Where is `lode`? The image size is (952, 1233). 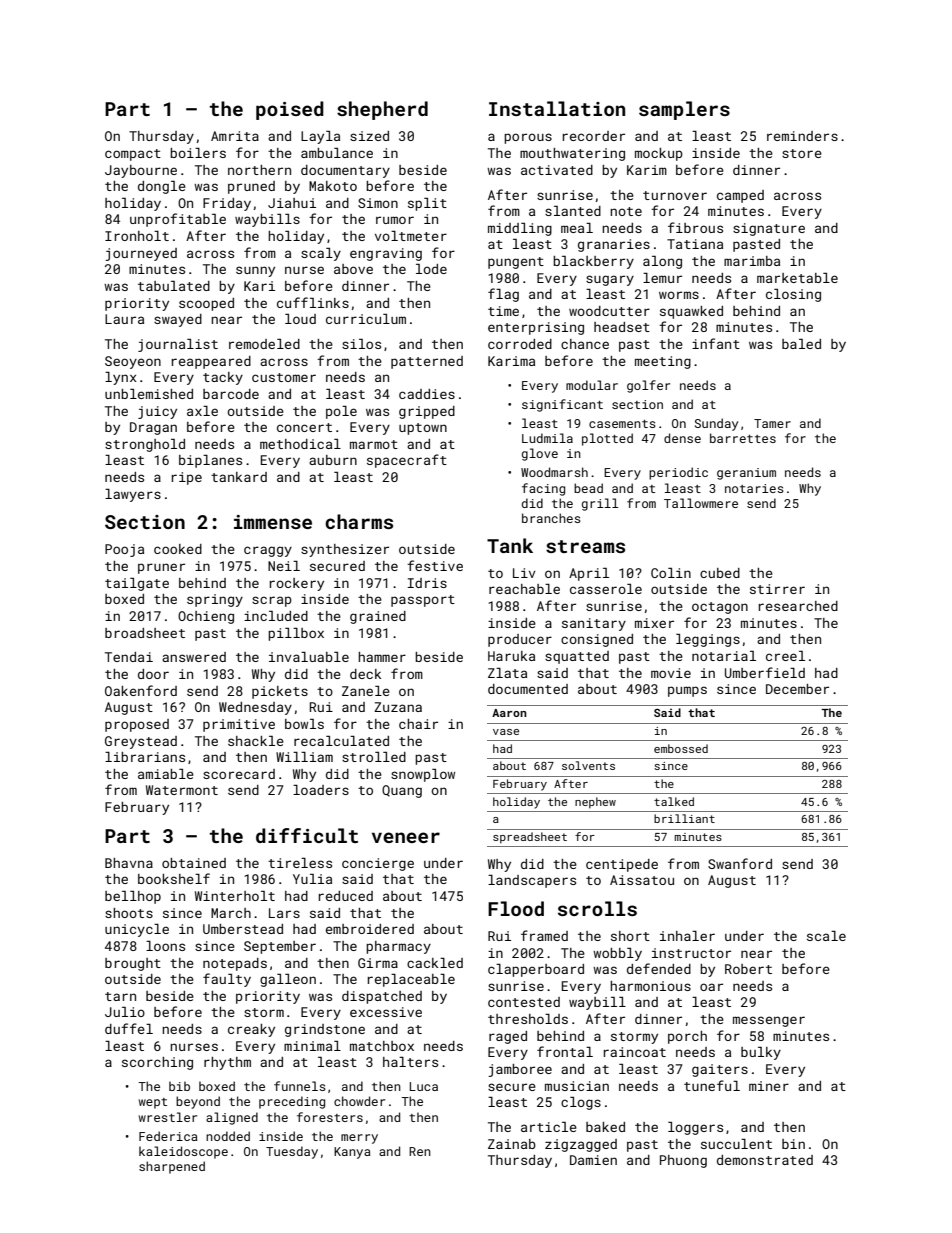 lode is located at coordinates (431, 269).
